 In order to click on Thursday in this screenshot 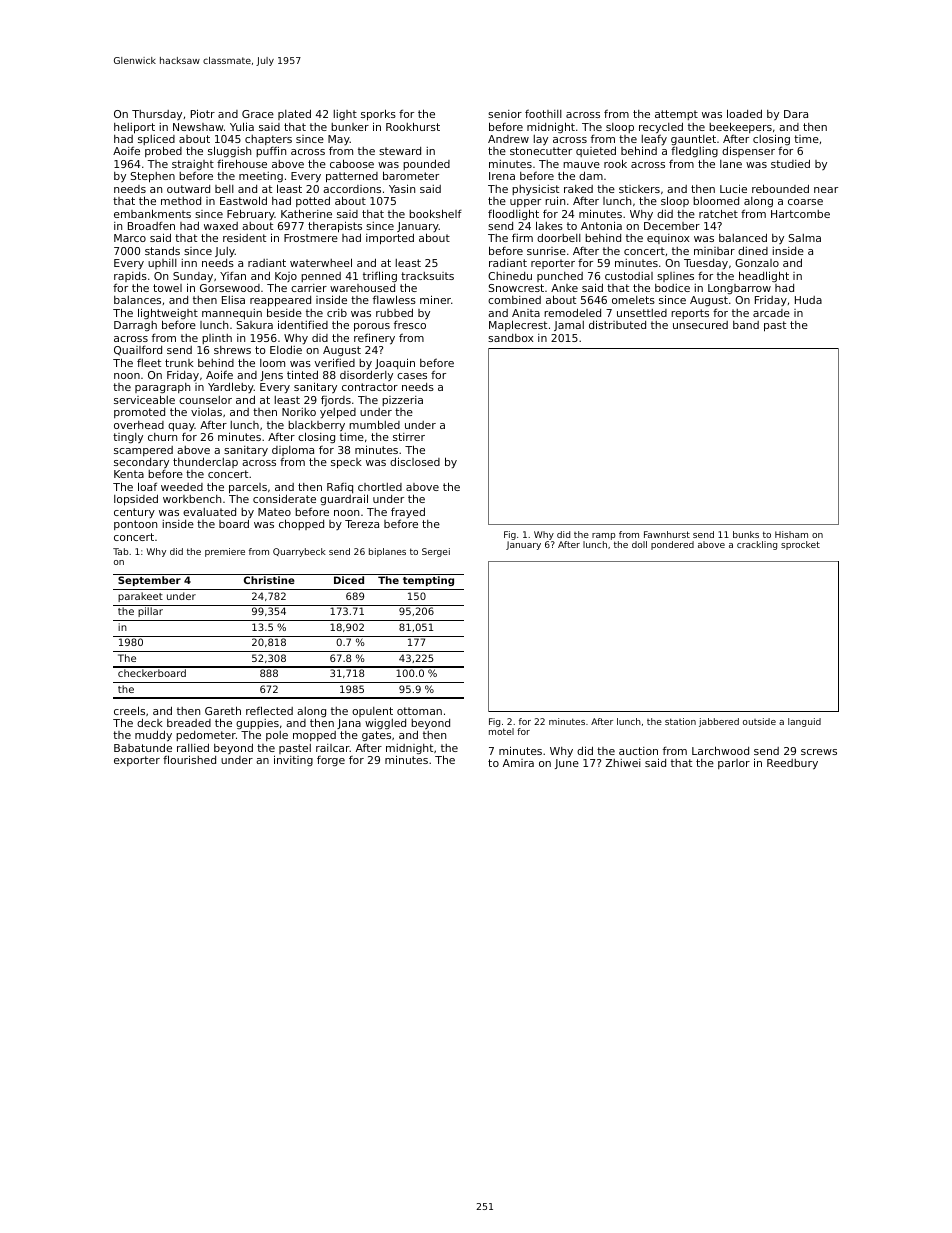, I will do `click(157, 115)`.
